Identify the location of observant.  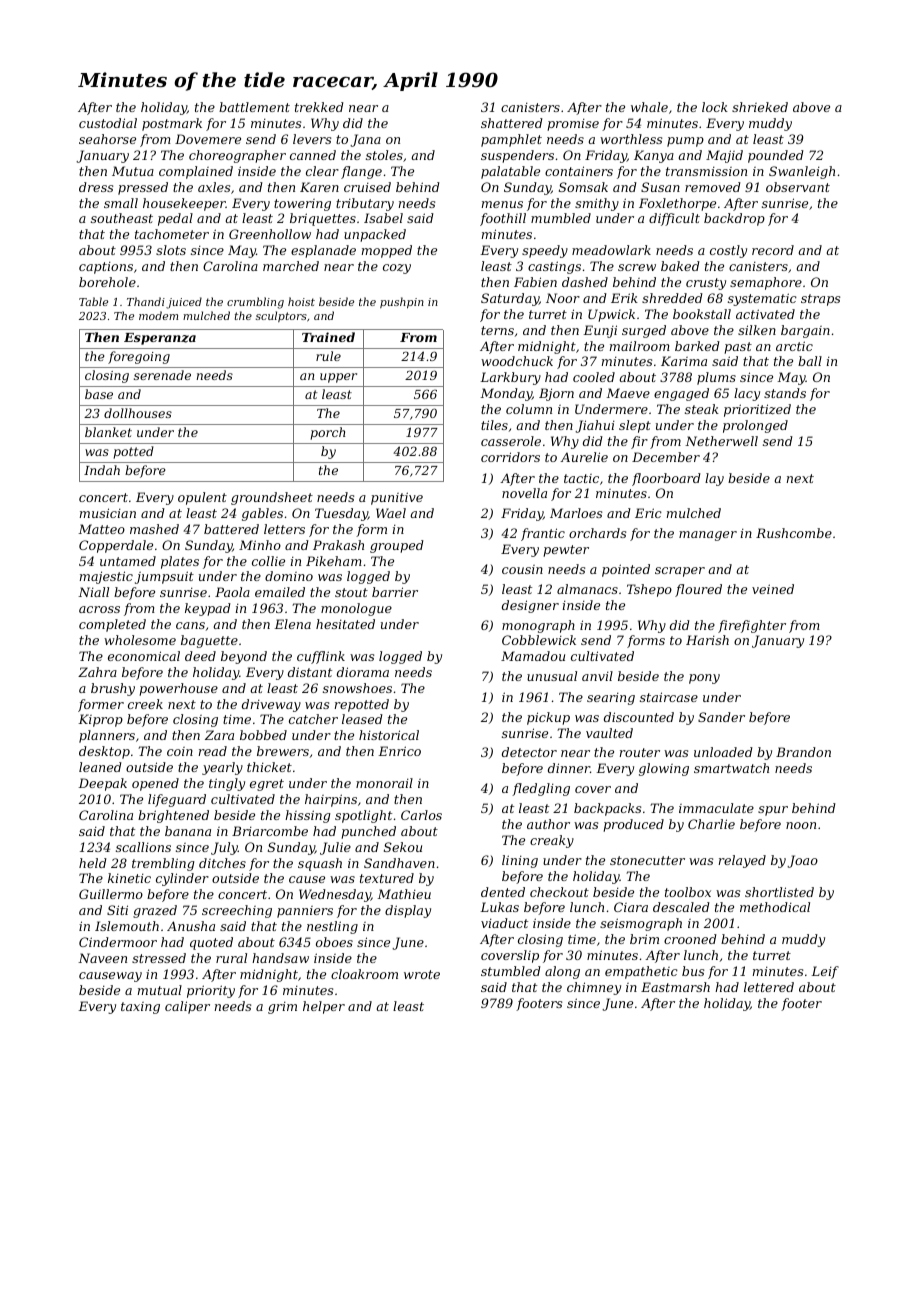
(798, 187).
